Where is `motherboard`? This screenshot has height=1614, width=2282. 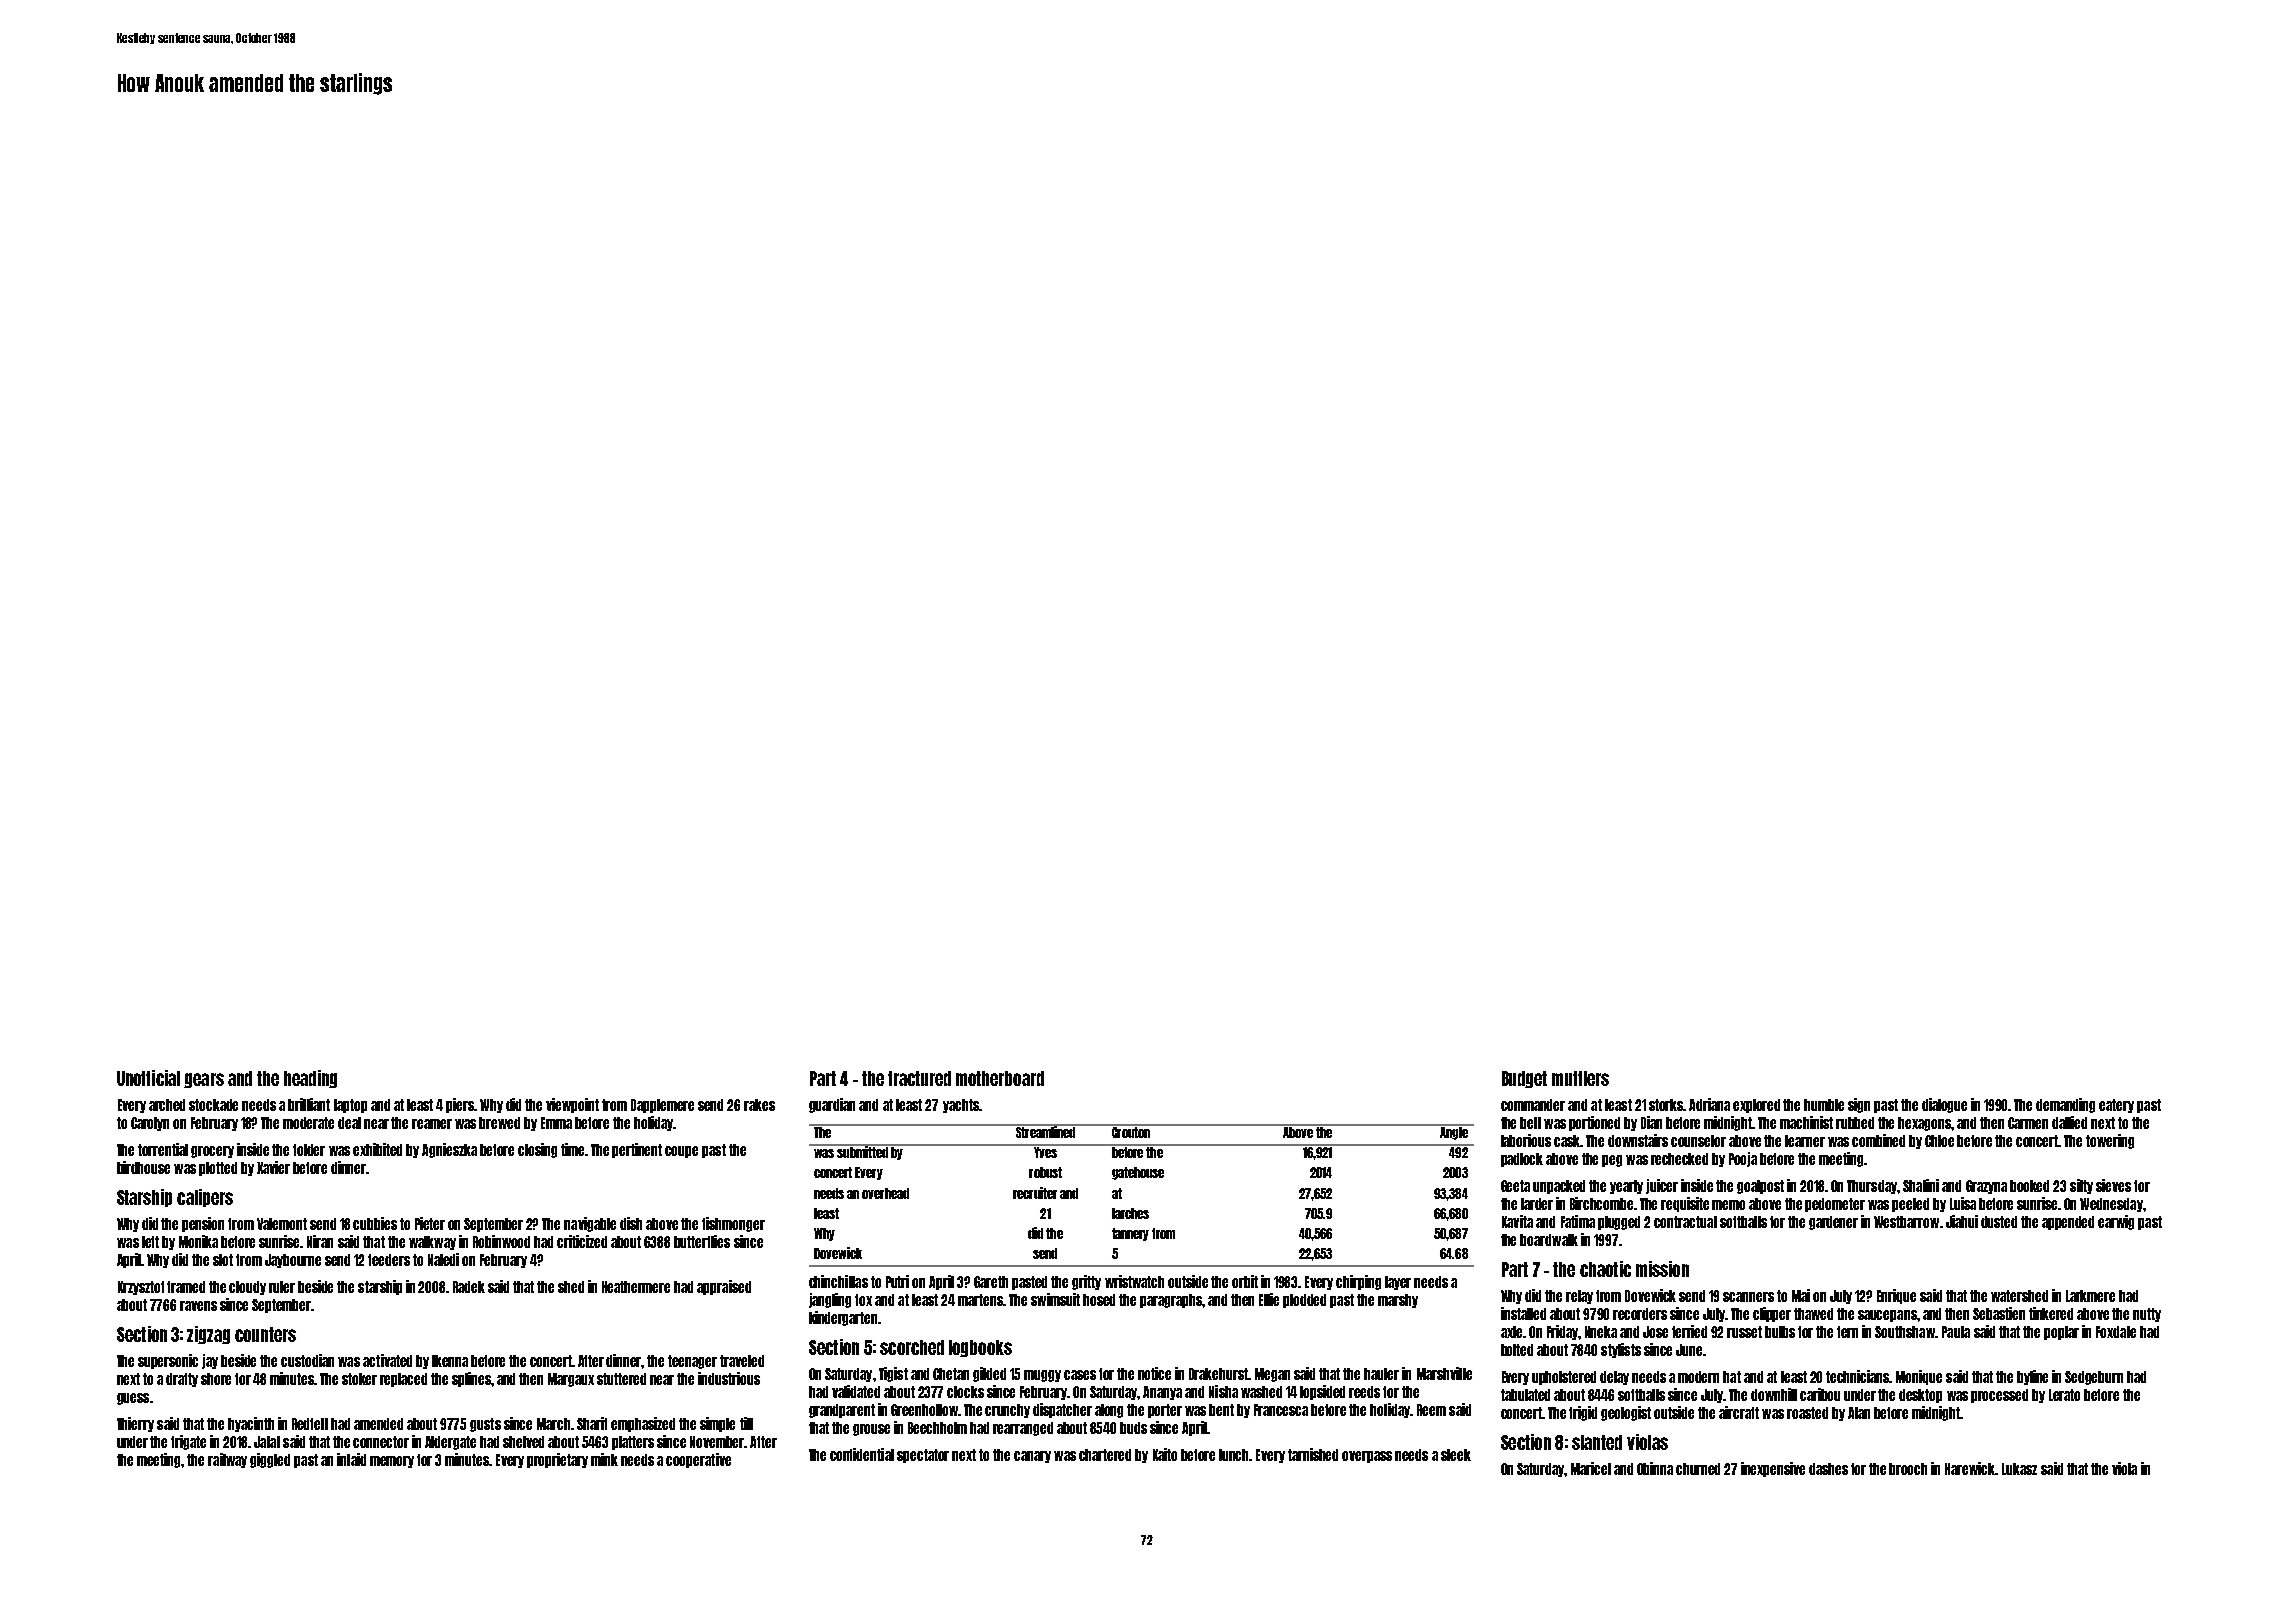 motherboard is located at coordinates (1000, 1078).
